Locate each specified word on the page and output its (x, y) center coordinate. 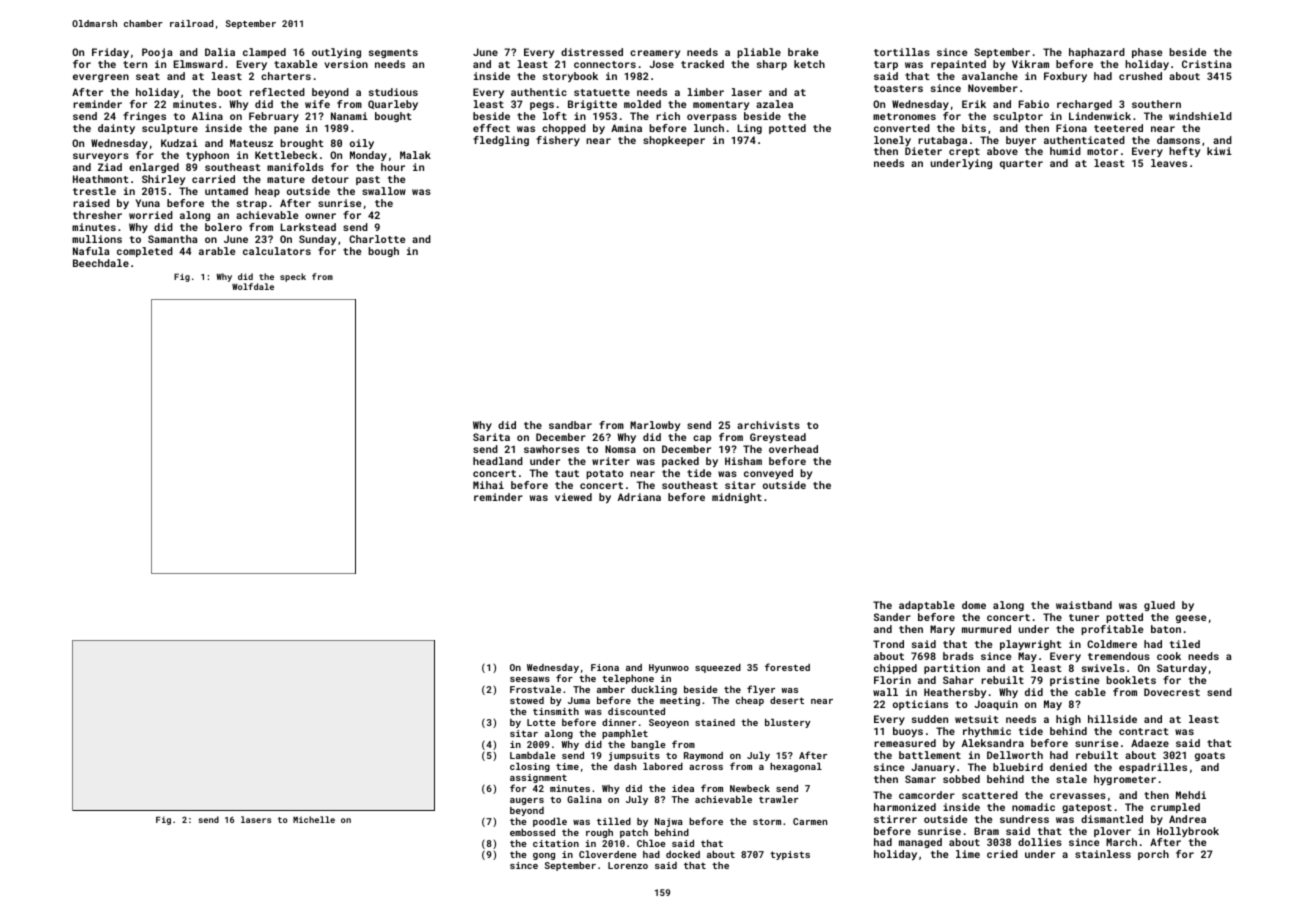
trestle (94, 191)
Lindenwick (1100, 116)
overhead (793, 449)
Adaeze (1150, 743)
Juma (579, 700)
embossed (532, 832)
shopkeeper (674, 141)
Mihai (488, 485)
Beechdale (101, 263)
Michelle (314, 819)
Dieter (923, 151)
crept (964, 152)
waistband (1084, 605)
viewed (573, 497)
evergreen (101, 78)
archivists (768, 425)
